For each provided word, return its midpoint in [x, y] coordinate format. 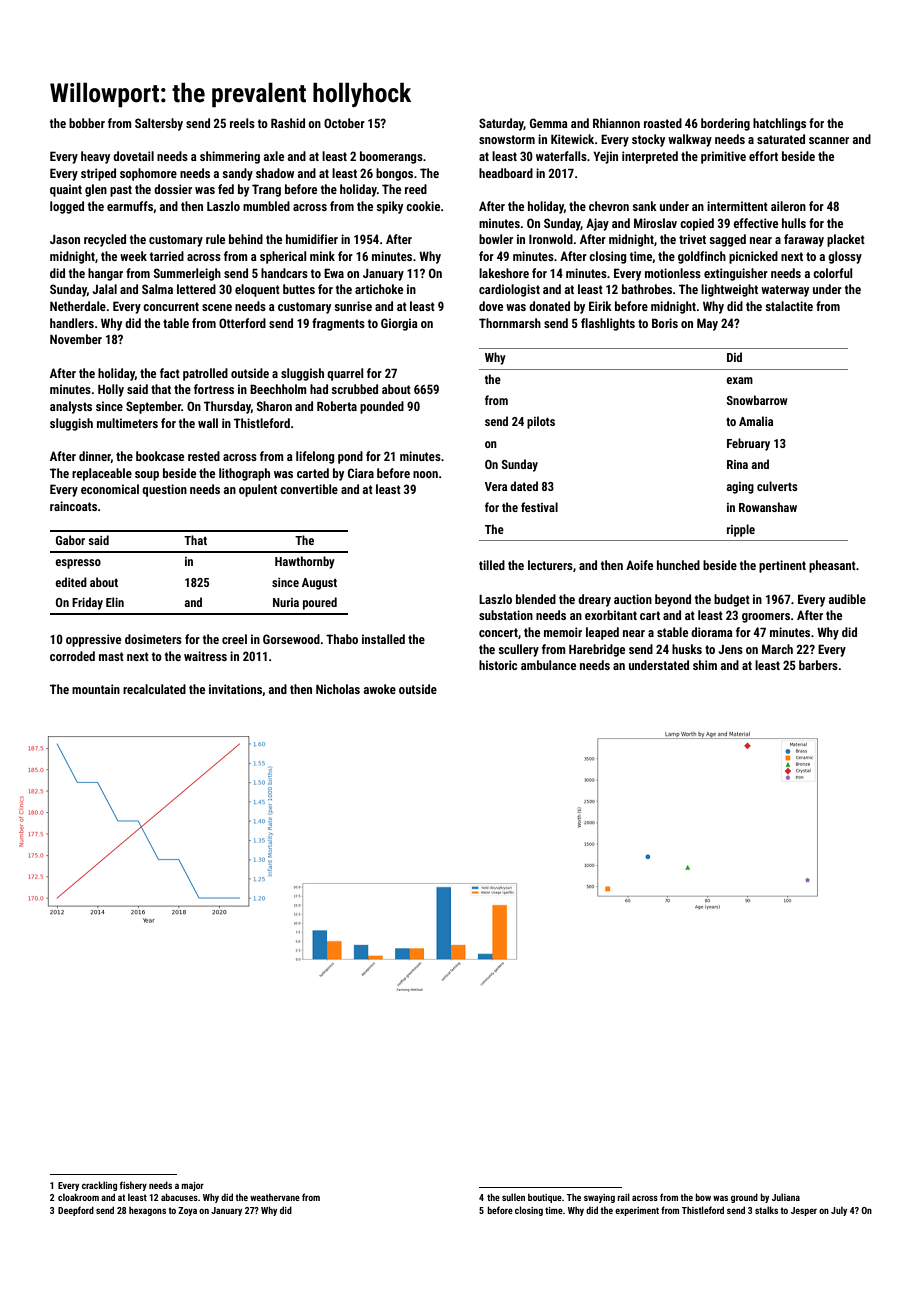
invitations [235, 689]
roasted [663, 123]
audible [847, 599]
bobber [87, 123]
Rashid [288, 123]
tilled [492, 565]
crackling [99, 1186]
